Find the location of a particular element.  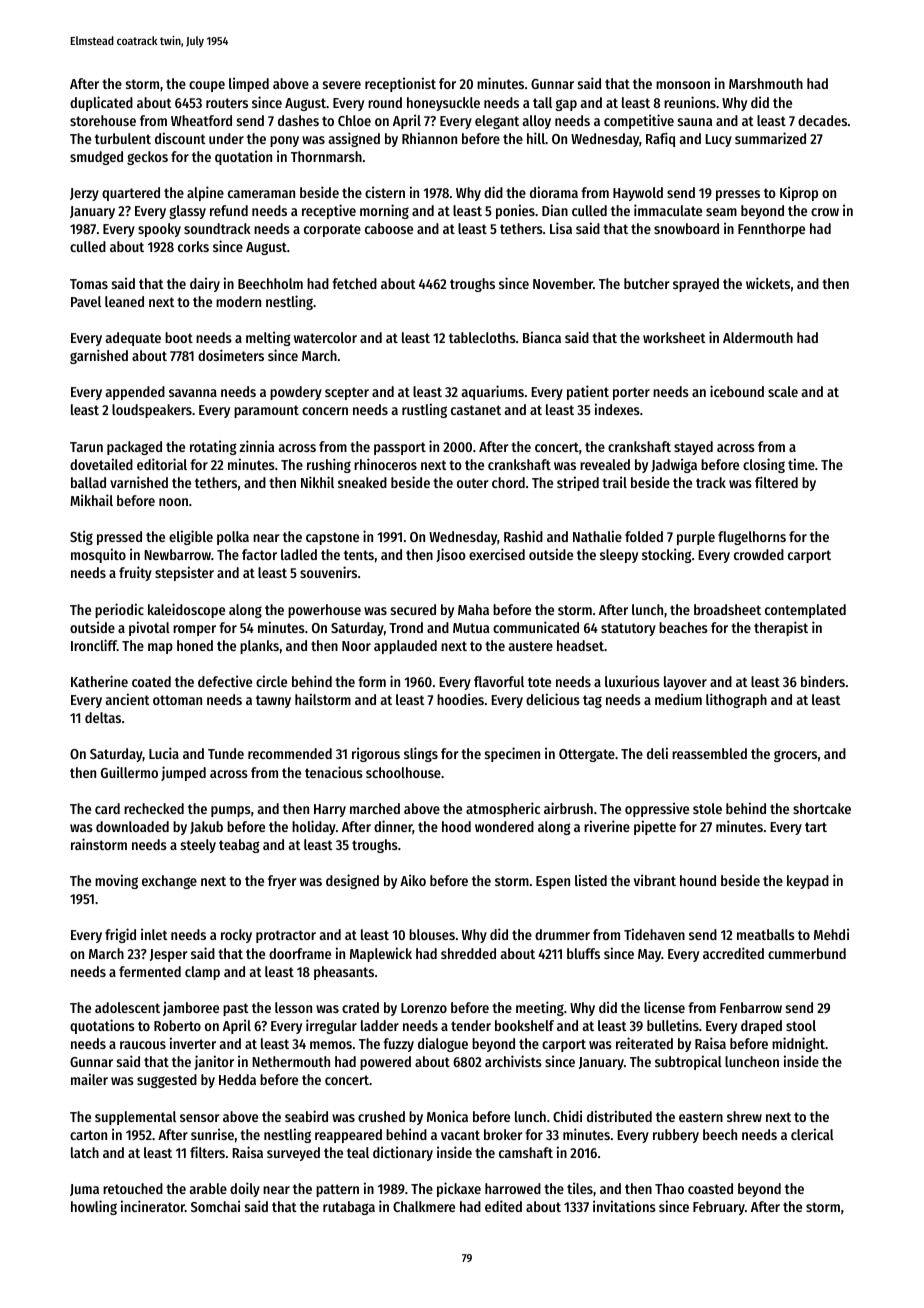

pressed is located at coordinates (119, 538).
